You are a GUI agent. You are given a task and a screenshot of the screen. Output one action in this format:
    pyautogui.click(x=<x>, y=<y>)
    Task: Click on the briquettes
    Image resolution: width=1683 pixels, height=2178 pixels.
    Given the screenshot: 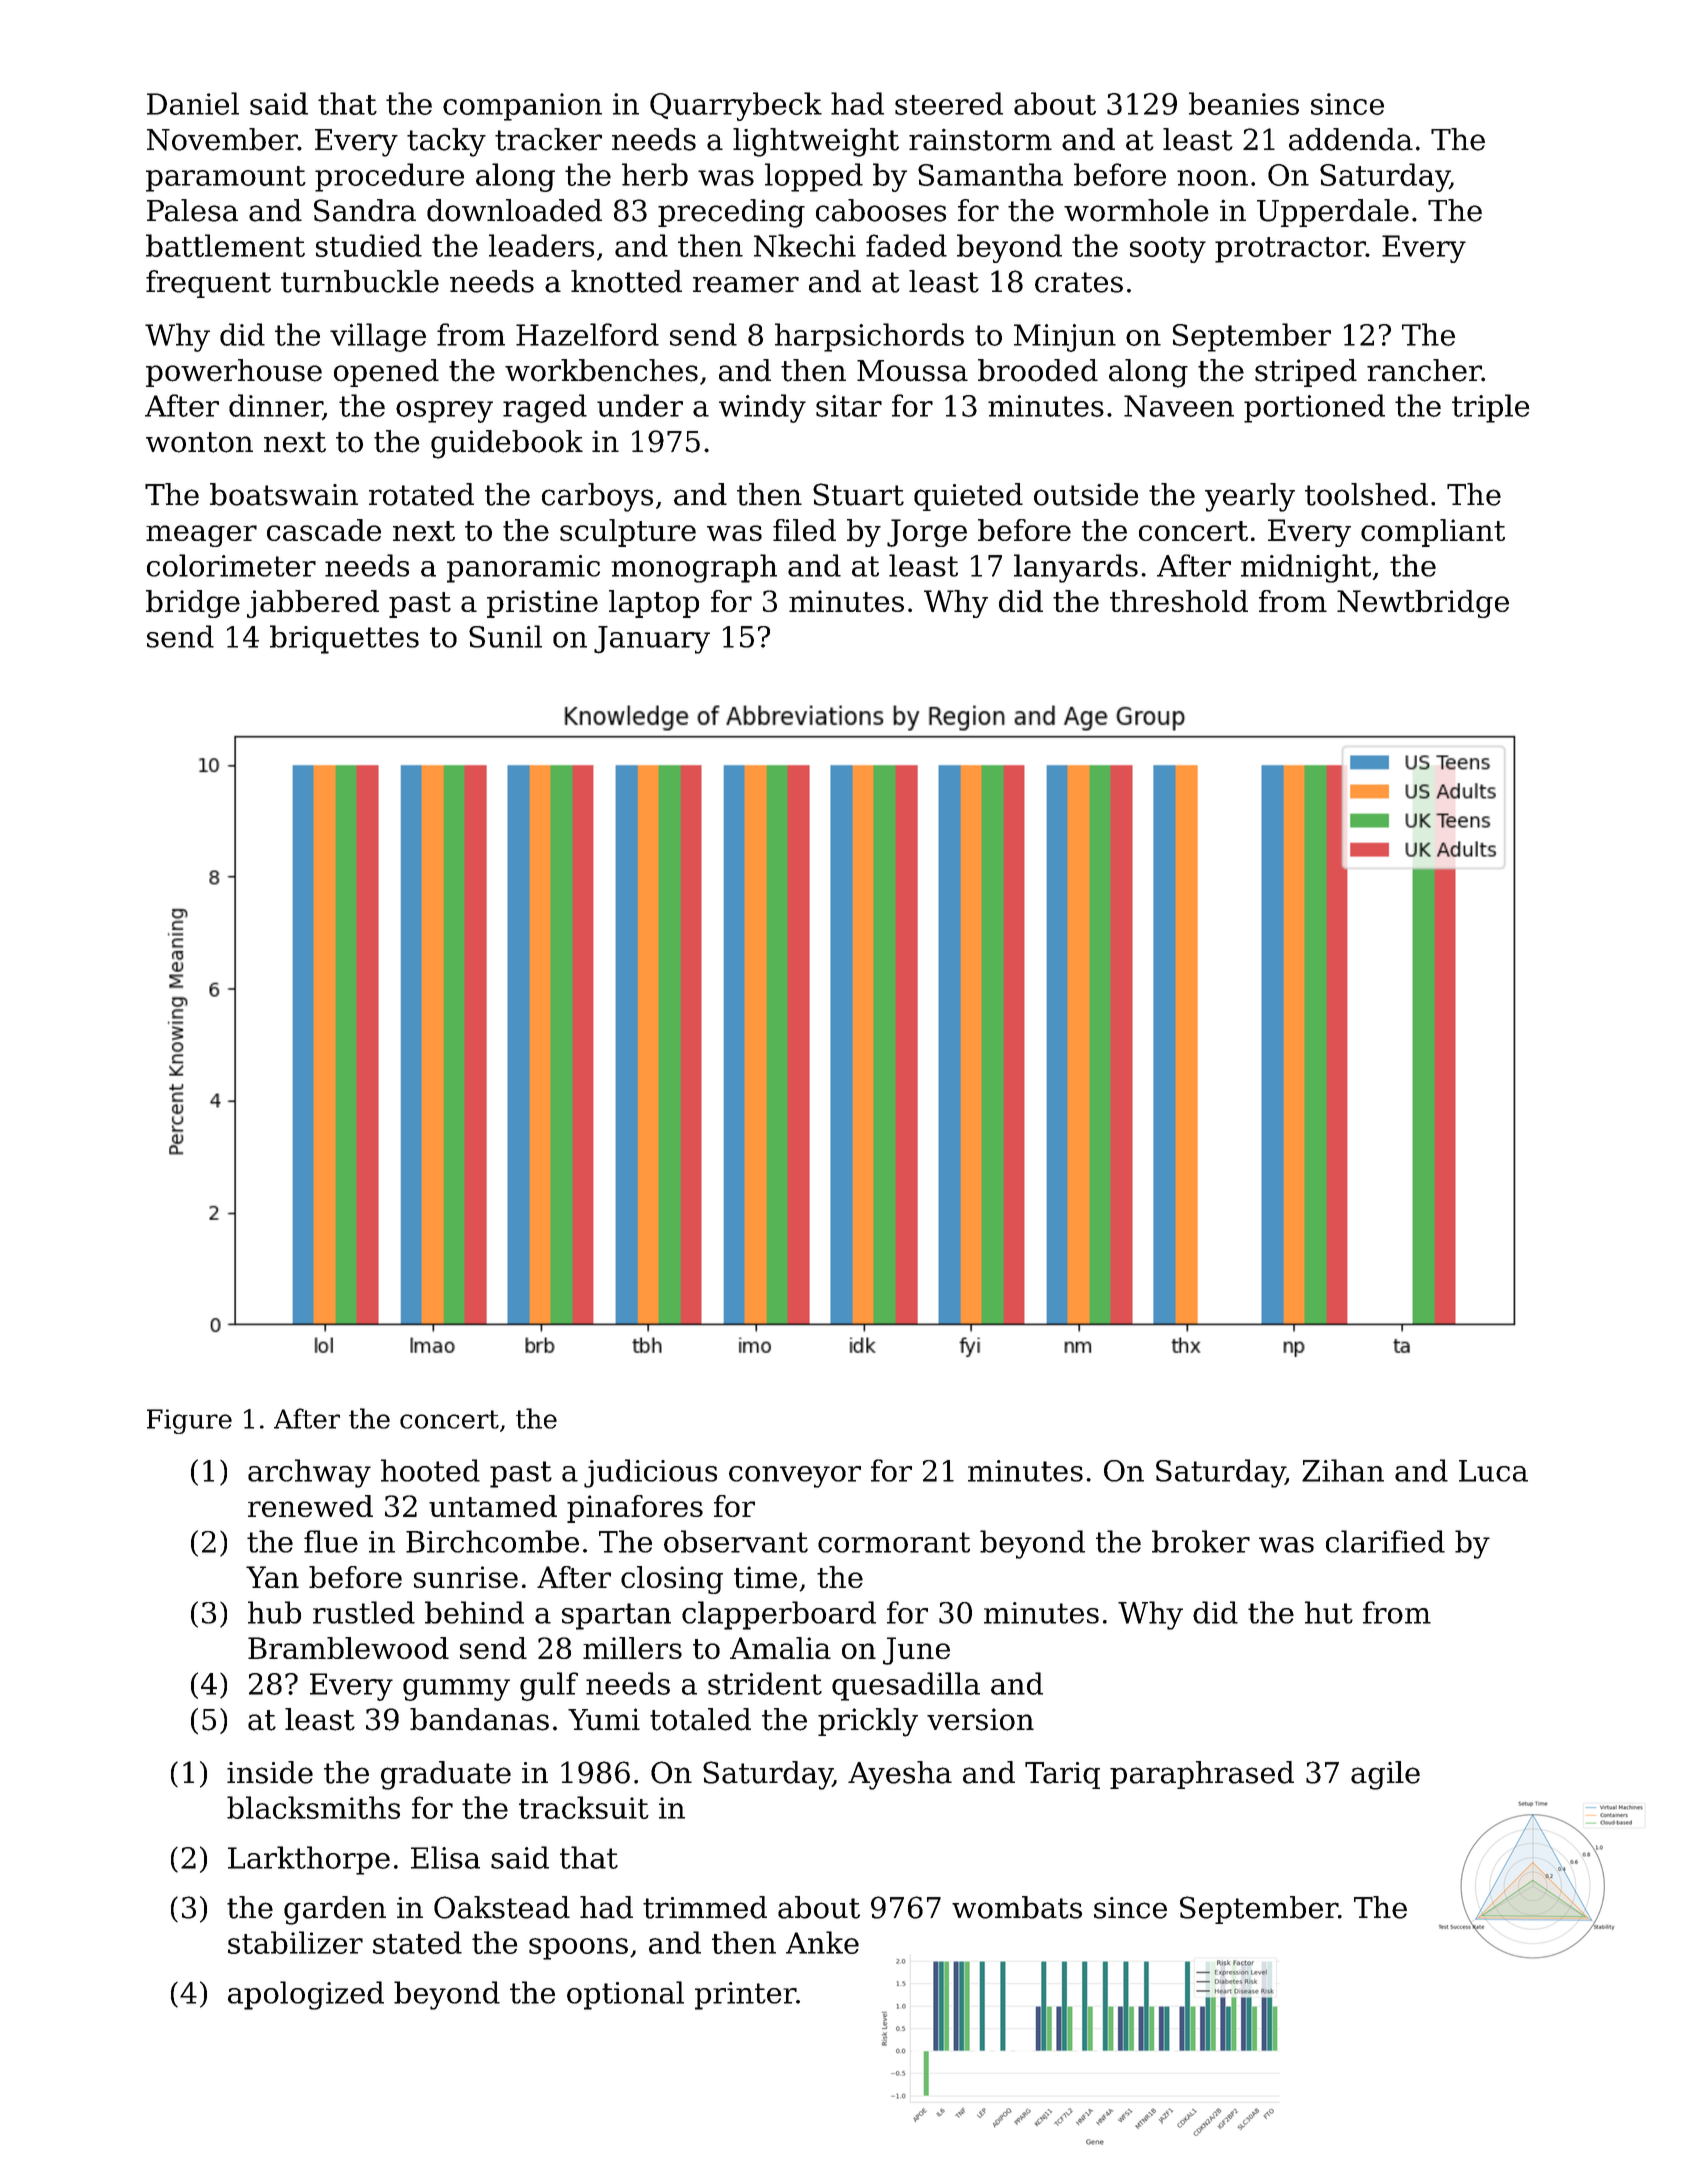 What is the action you would take?
    pyautogui.click(x=344, y=639)
